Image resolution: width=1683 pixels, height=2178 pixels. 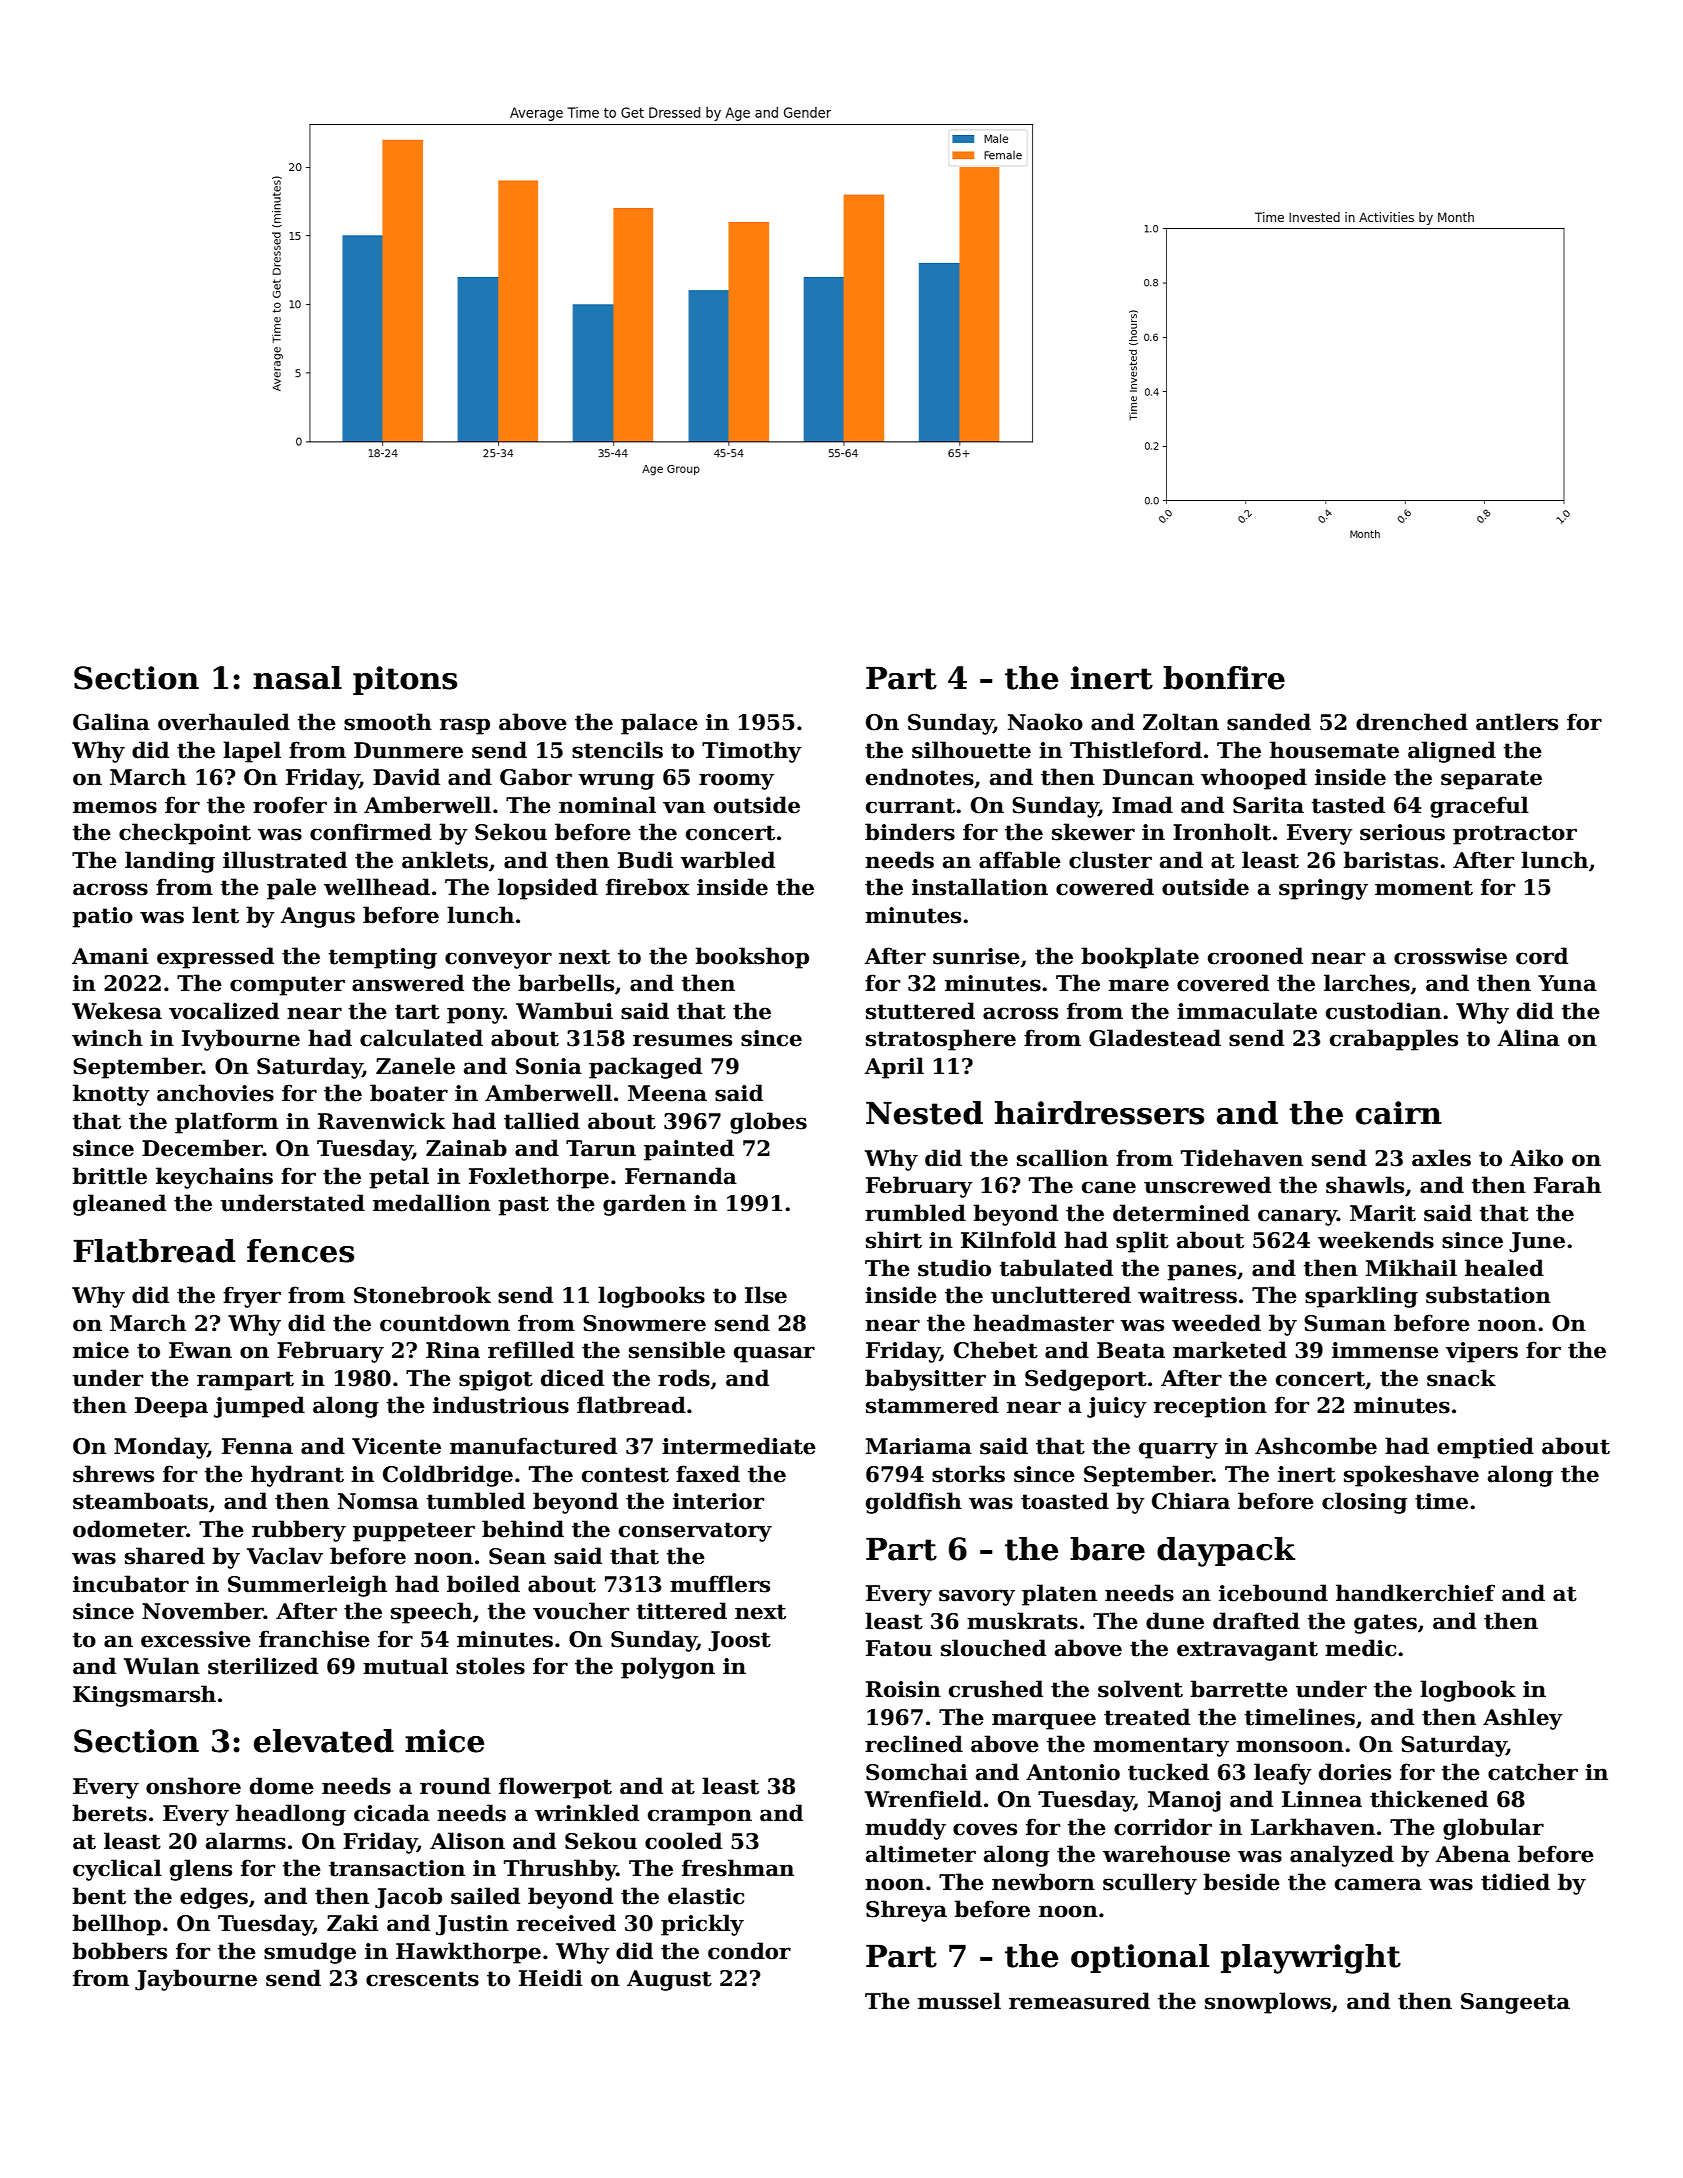 What do you see at coordinates (1523, 1719) in the page?
I see `Ashley` at bounding box center [1523, 1719].
